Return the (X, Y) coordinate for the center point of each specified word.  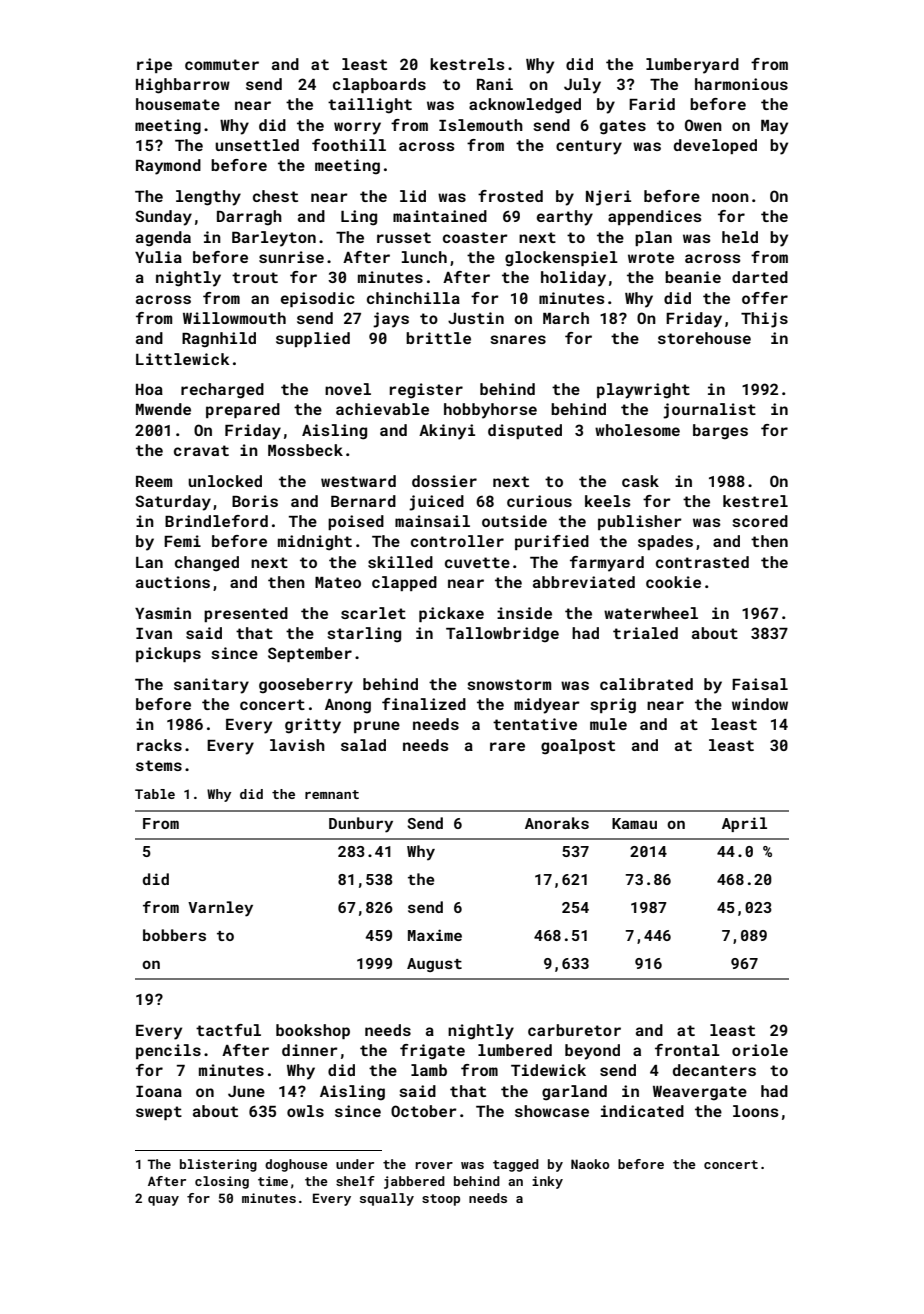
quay (163, 1201)
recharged (222, 391)
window (760, 704)
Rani (495, 84)
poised (356, 522)
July (582, 86)
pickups (168, 654)
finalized (424, 704)
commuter (222, 64)
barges (720, 432)
